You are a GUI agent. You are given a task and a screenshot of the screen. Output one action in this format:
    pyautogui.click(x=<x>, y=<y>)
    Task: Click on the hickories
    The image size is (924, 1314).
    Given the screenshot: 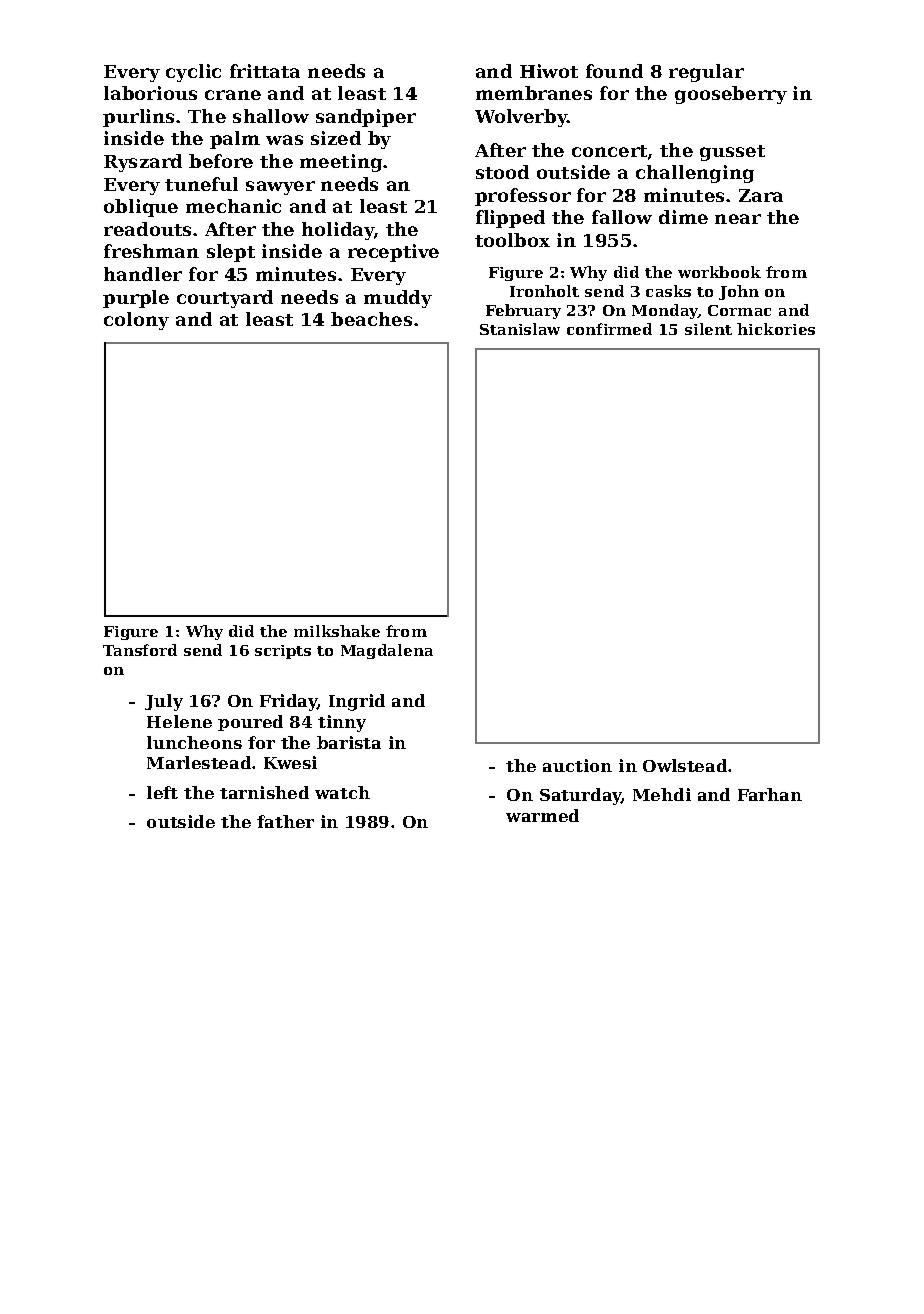 What is the action you would take?
    pyautogui.click(x=776, y=329)
